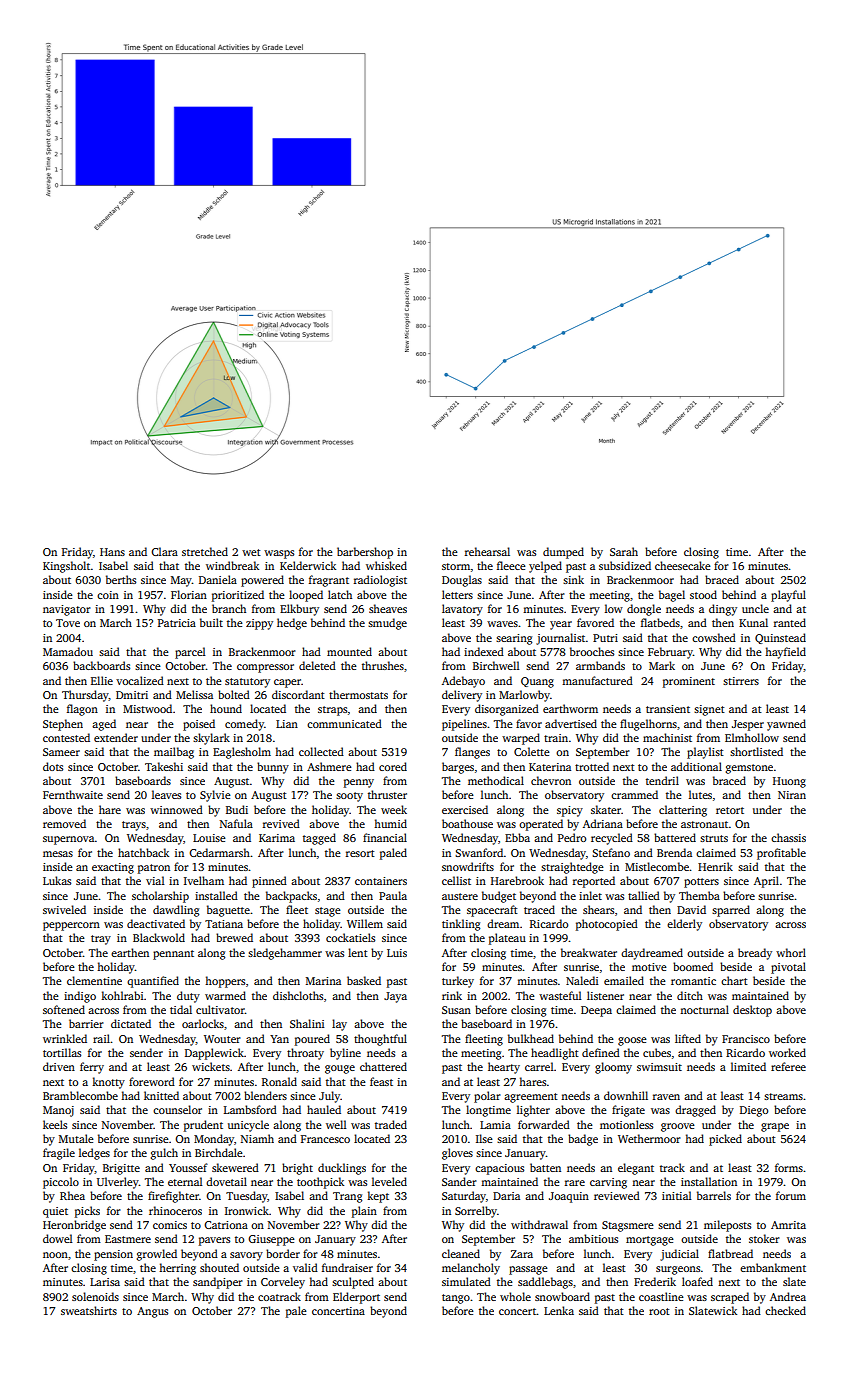 Image resolution: width=849 pixels, height=1400 pixels. Describe the element at coordinates (461, 925) in the document. I see `tinkling` at that location.
